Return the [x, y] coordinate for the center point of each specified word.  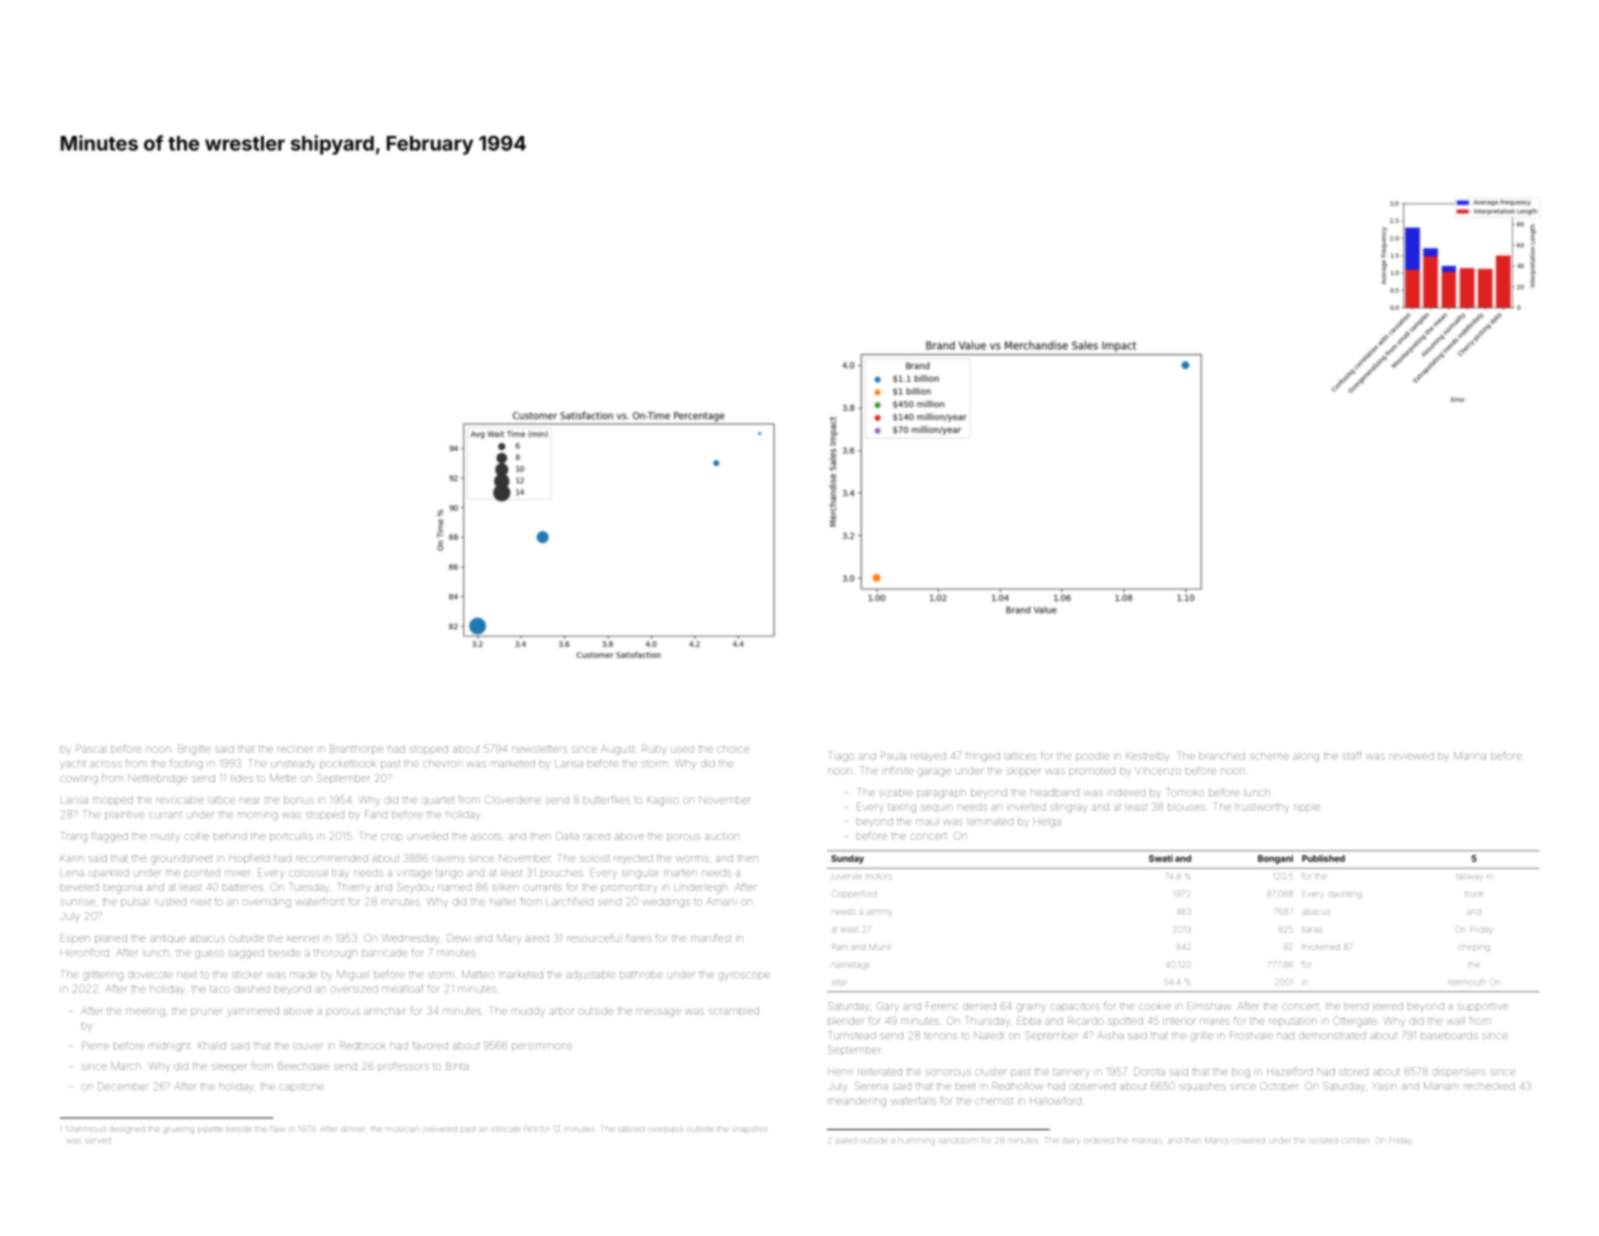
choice [733, 749]
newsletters [539, 749]
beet [966, 1086]
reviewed [1412, 756]
